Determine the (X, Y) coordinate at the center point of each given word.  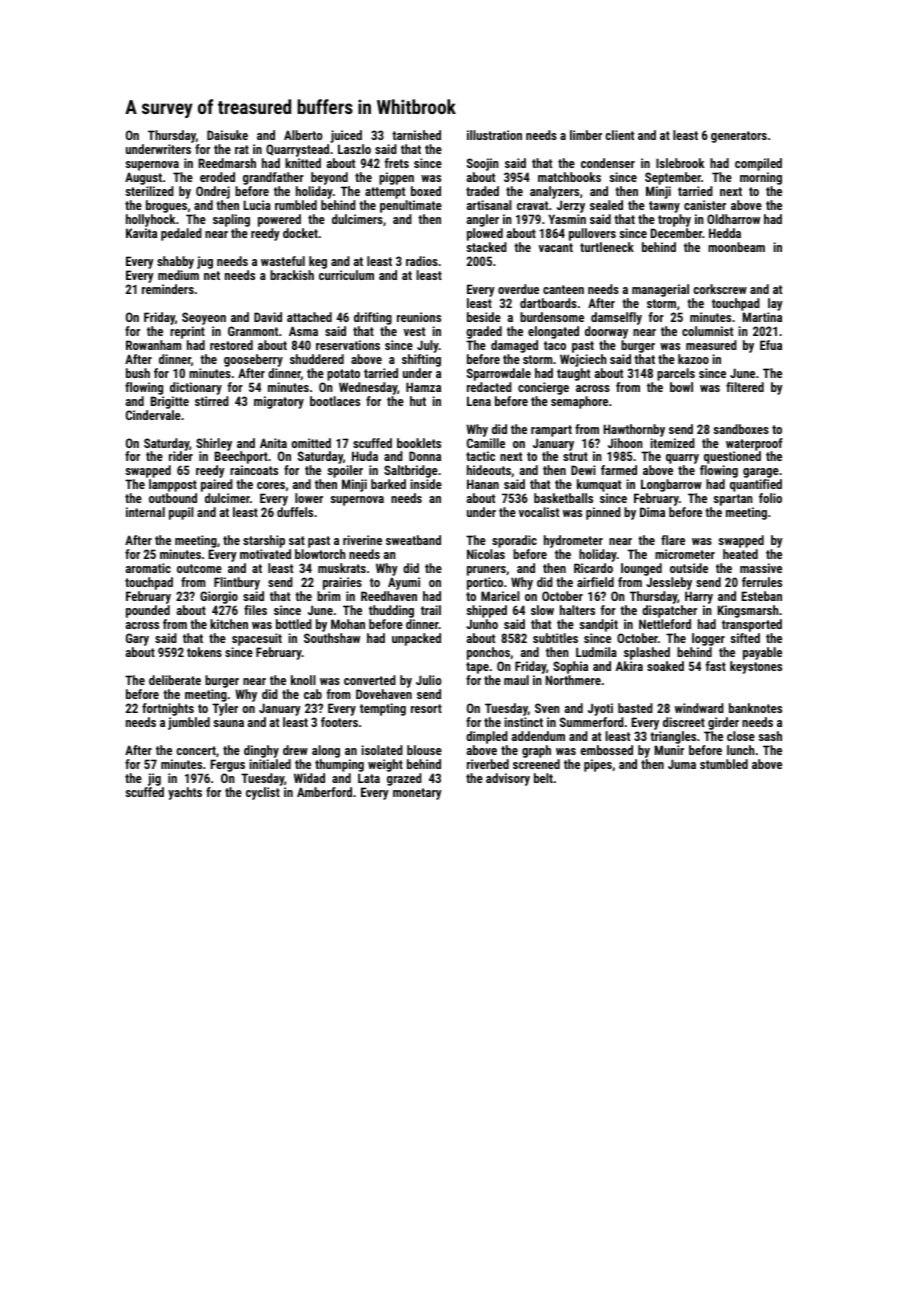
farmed (619, 470)
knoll (303, 680)
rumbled (296, 205)
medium (178, 275)
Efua (771, 345)
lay (775, 304)
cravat (532, 205)
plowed (485, 234)
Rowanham (154, 345)
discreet (684, 722)
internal (145, 512)
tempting (383, 709)
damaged (514, 346)
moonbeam (736, 247)
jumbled (189, 723)
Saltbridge (411, 471)
